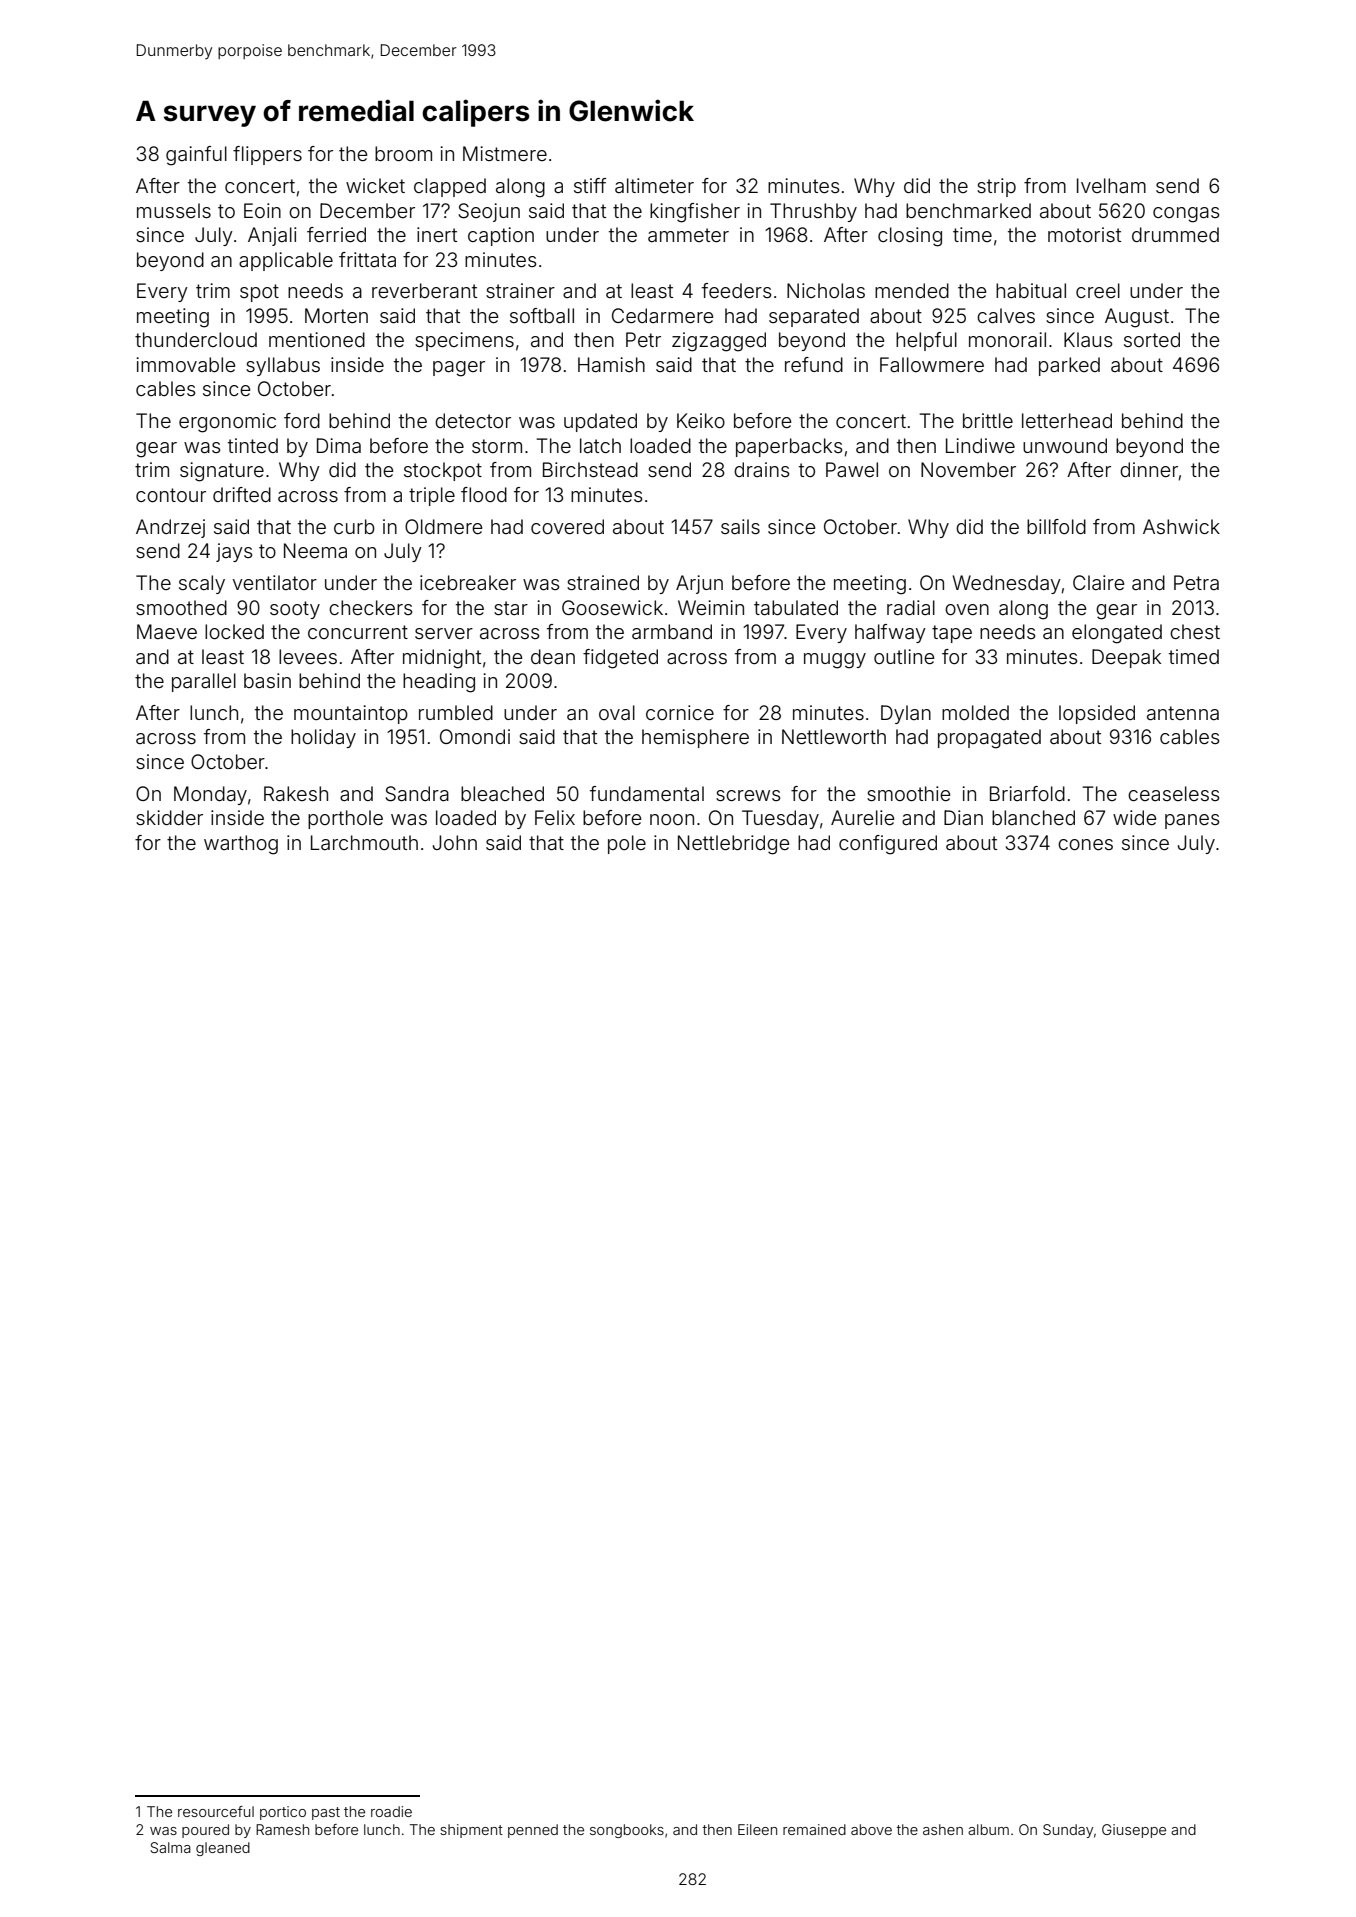 Image resolution: width=1356 pixels, height=1917 pixels. I want to click on antenna, so click(1183, 713).
